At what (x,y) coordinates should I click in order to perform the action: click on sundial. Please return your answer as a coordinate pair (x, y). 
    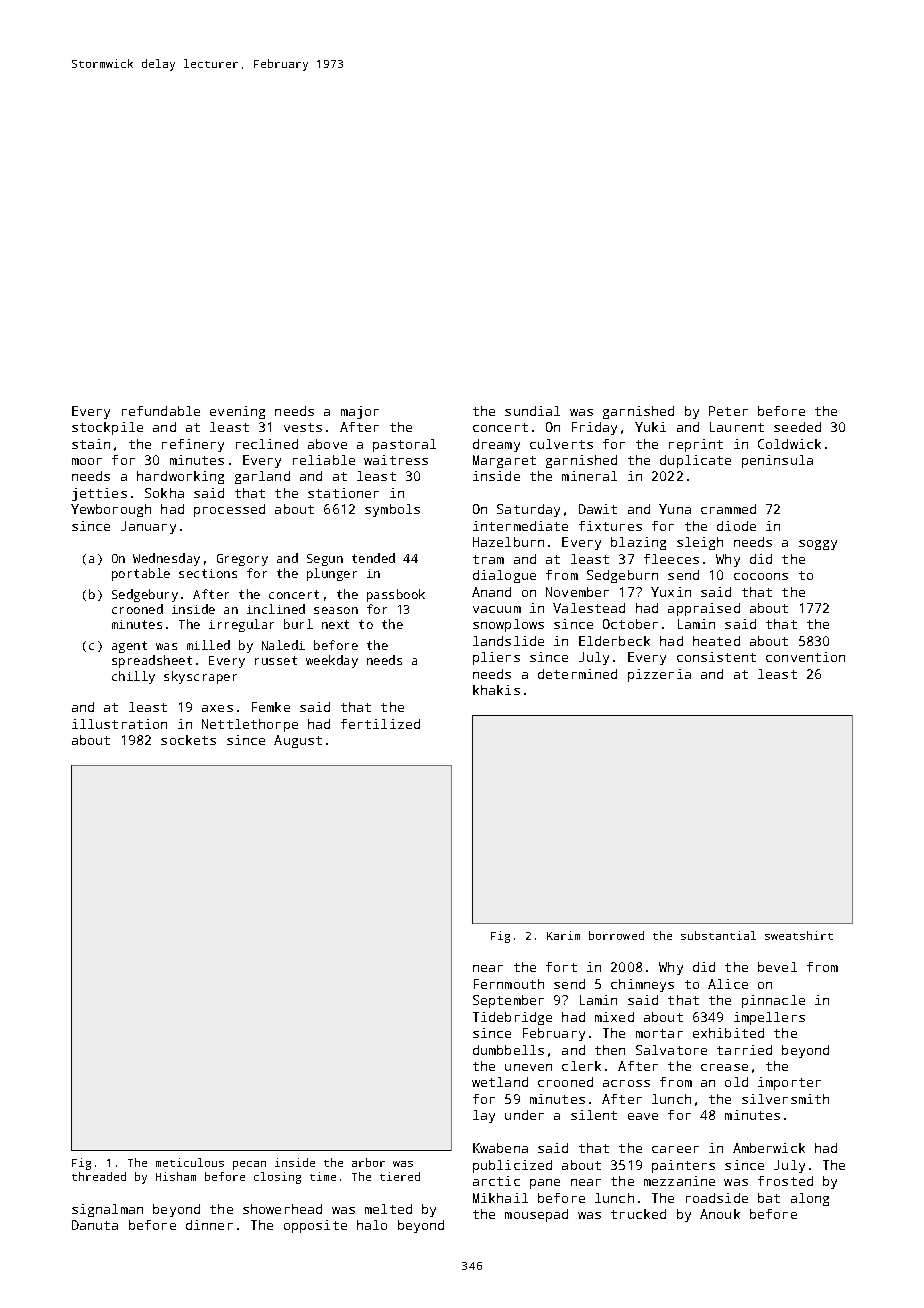
    Looking at the image, I should click on (532, 411).
